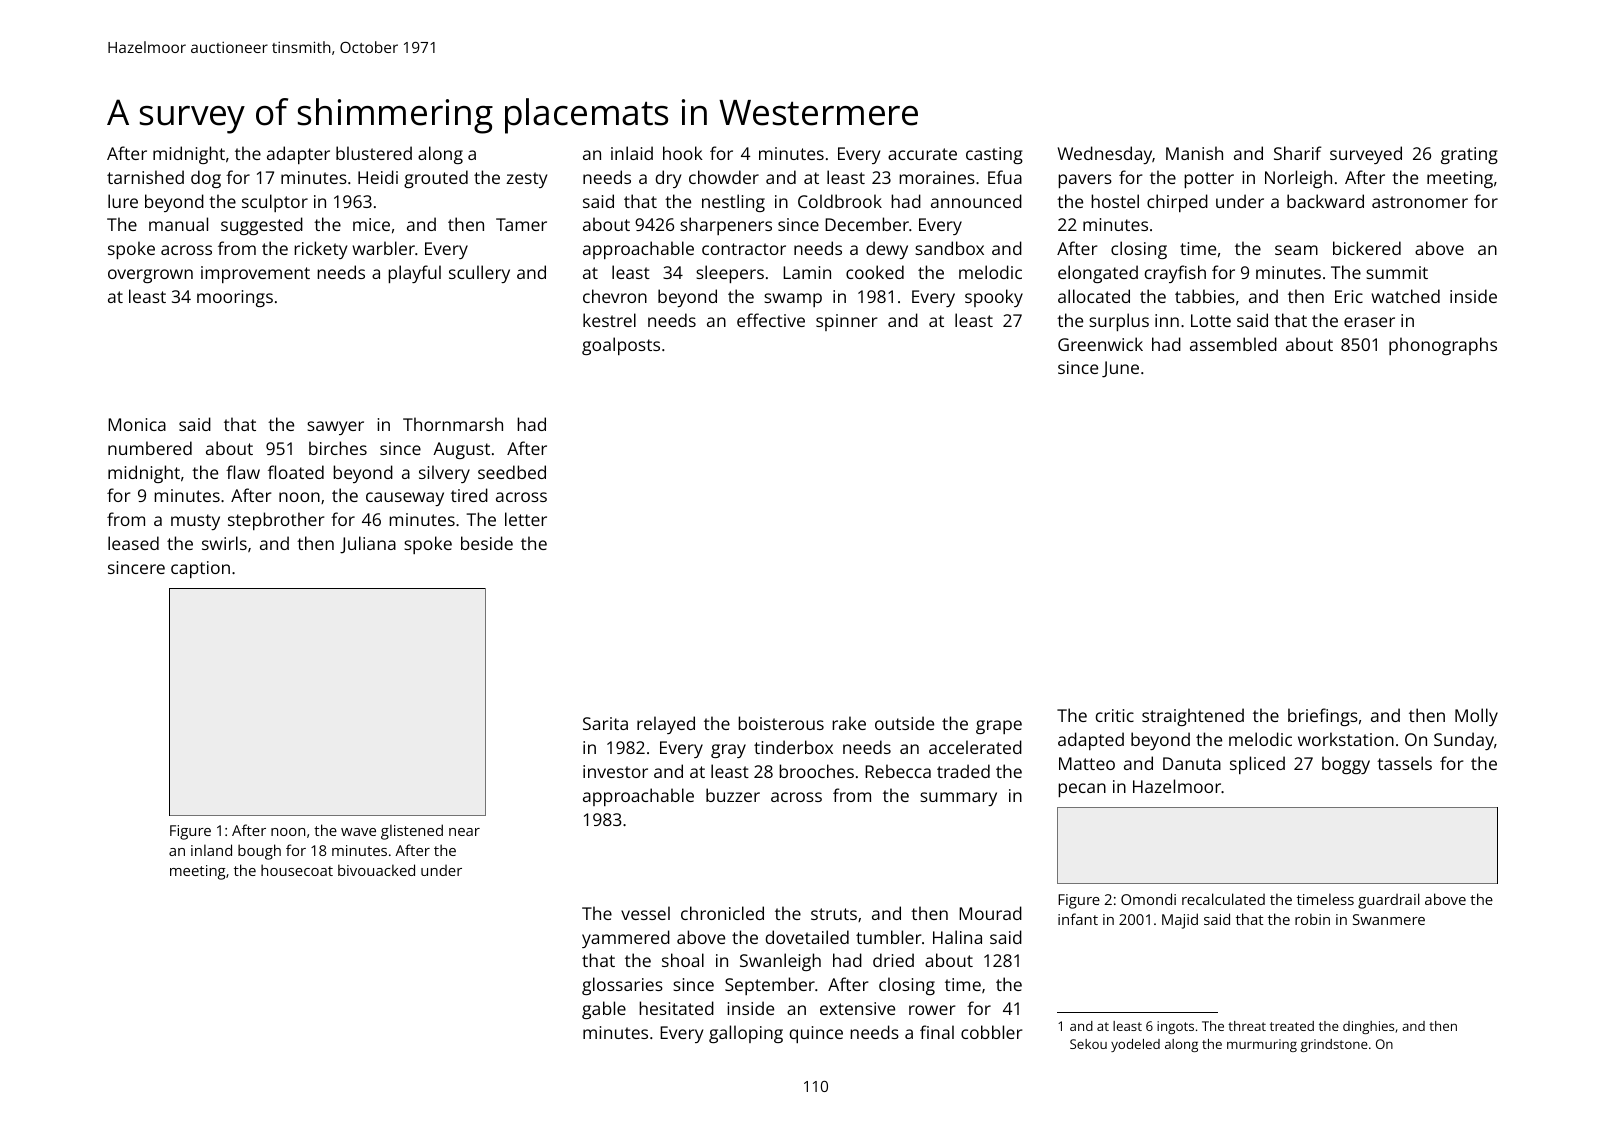  What do you see at coordinates (604, 1010) in the image?
I see `gable` at bounding box center [604, 1010].
